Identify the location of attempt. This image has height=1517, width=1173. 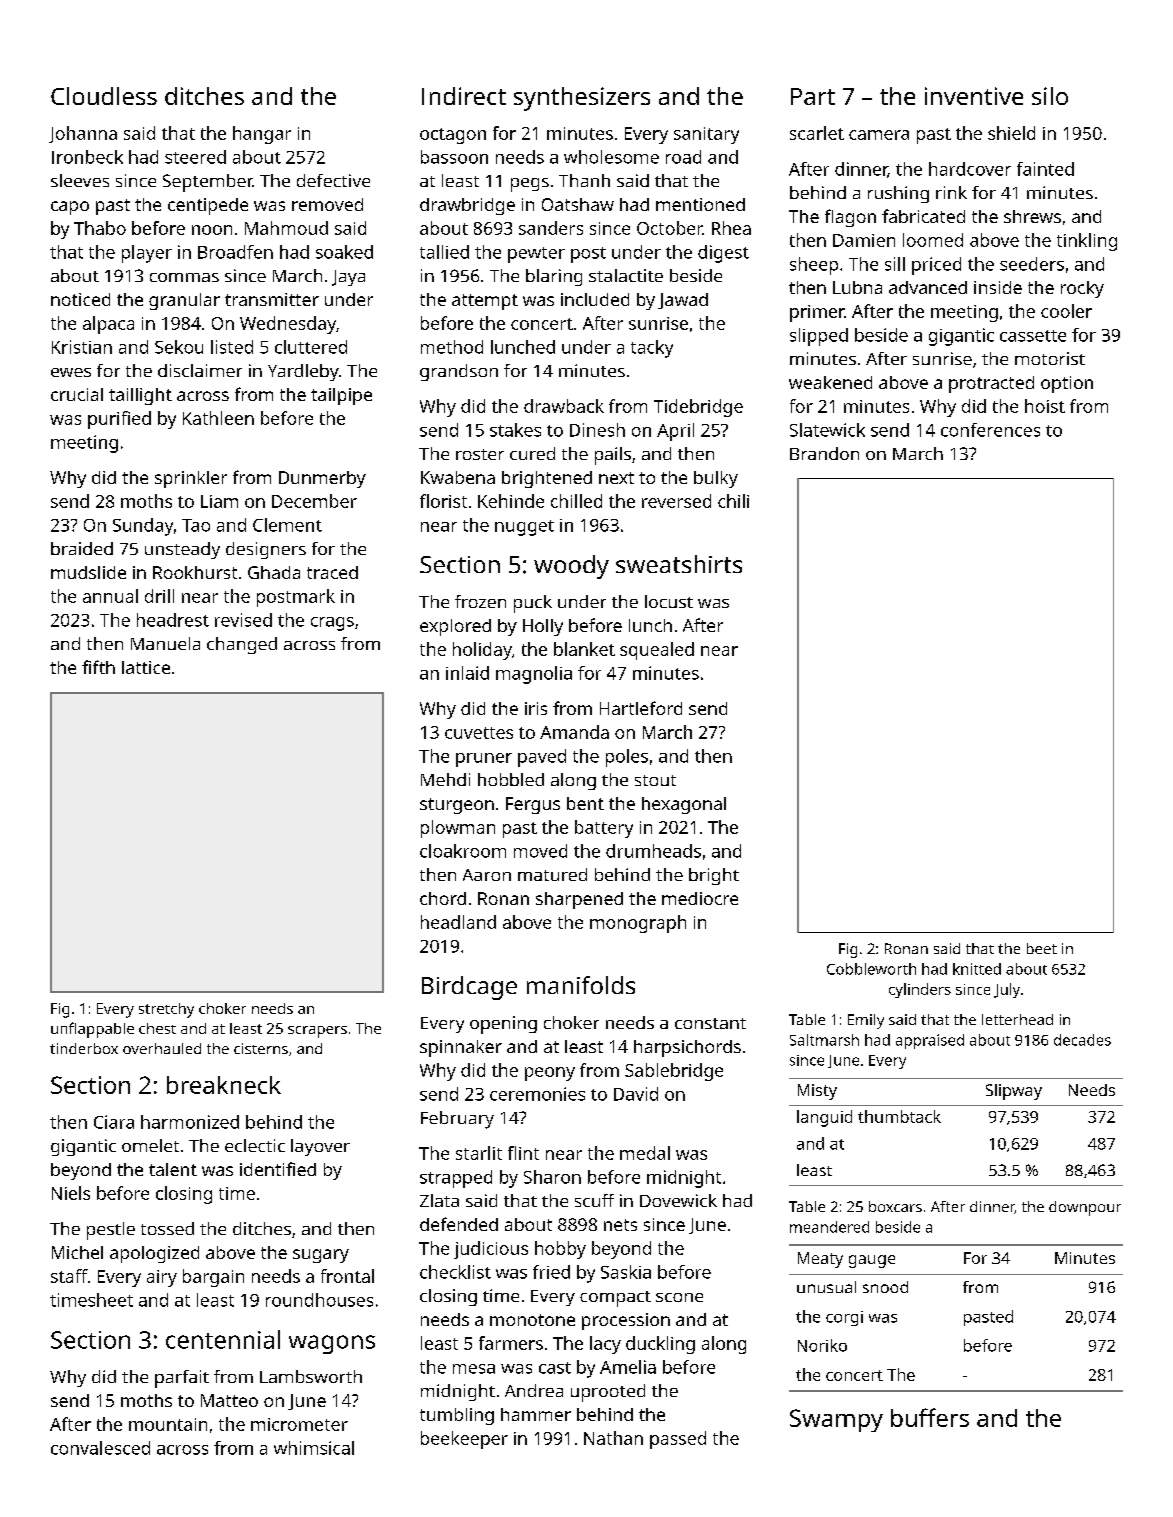
(485, 302).
